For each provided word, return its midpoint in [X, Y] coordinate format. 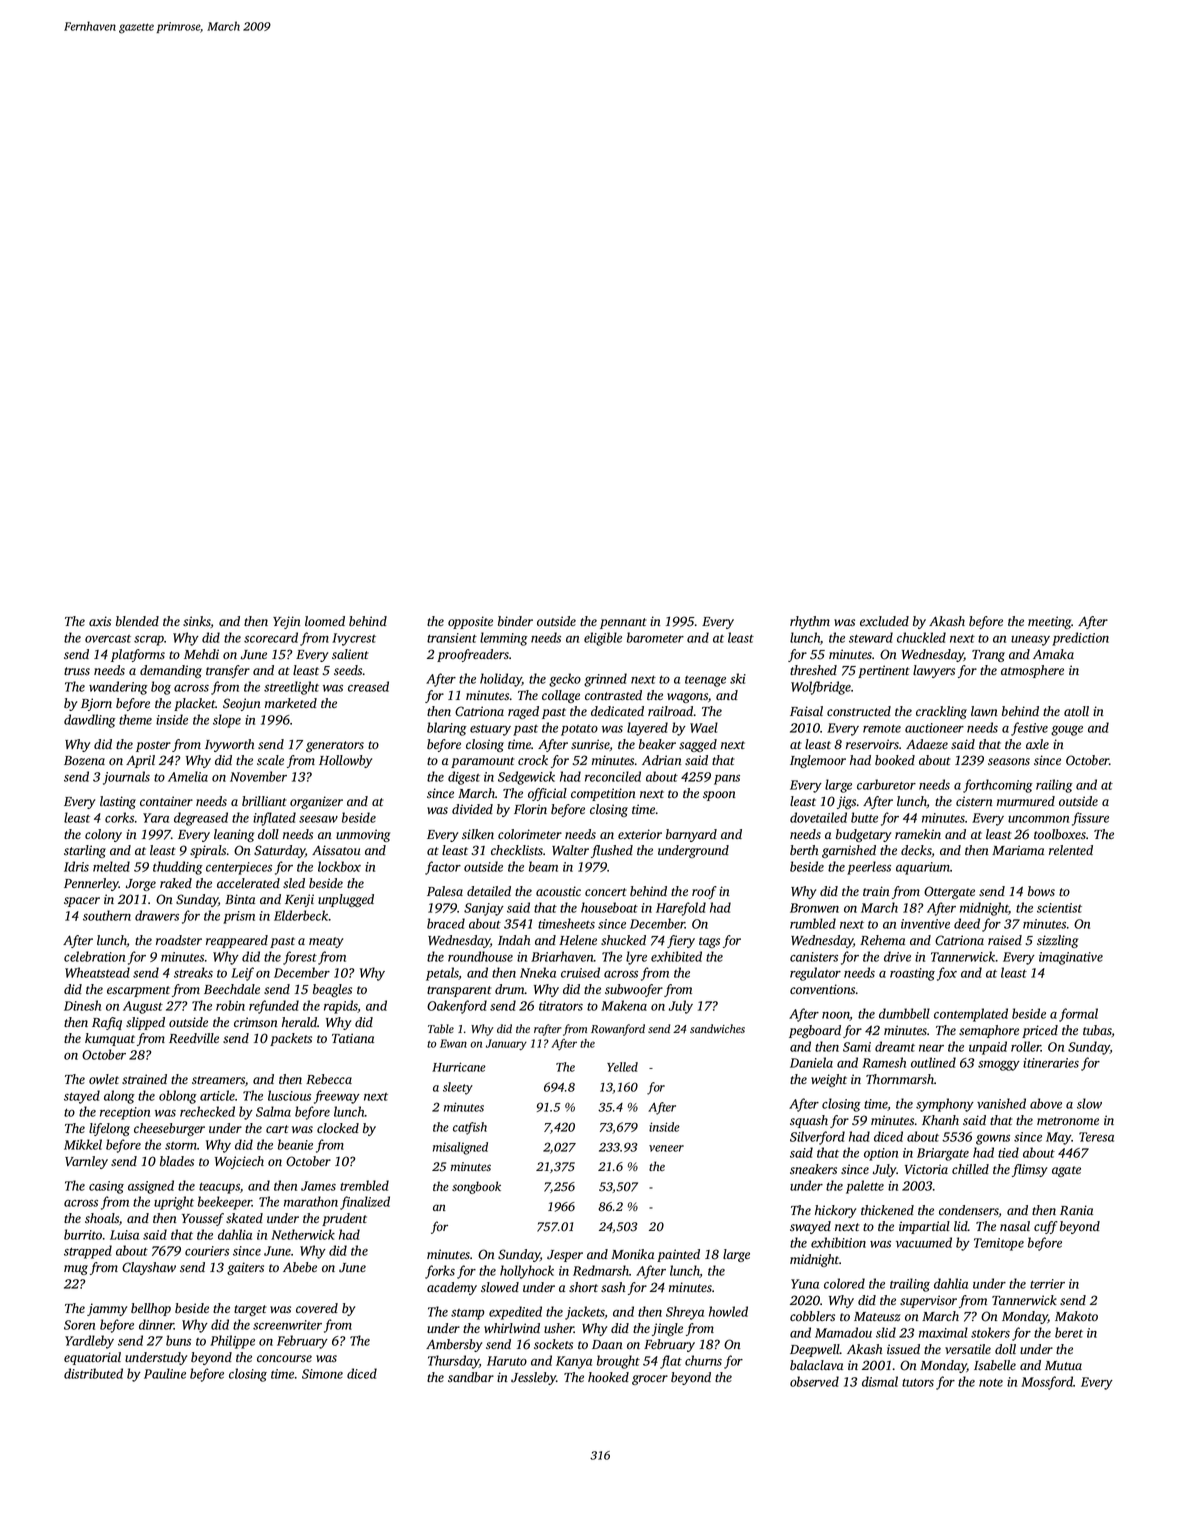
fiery [681, 941]
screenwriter [287, 1325]
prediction [1080, 639]
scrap [149, 640]
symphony [945, 1105]
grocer [650, 1380]
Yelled [622, 1067]
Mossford [1047, 1383]
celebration [94, 956]
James [318, 1186]
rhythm [810, 622]
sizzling [1057, 941]
